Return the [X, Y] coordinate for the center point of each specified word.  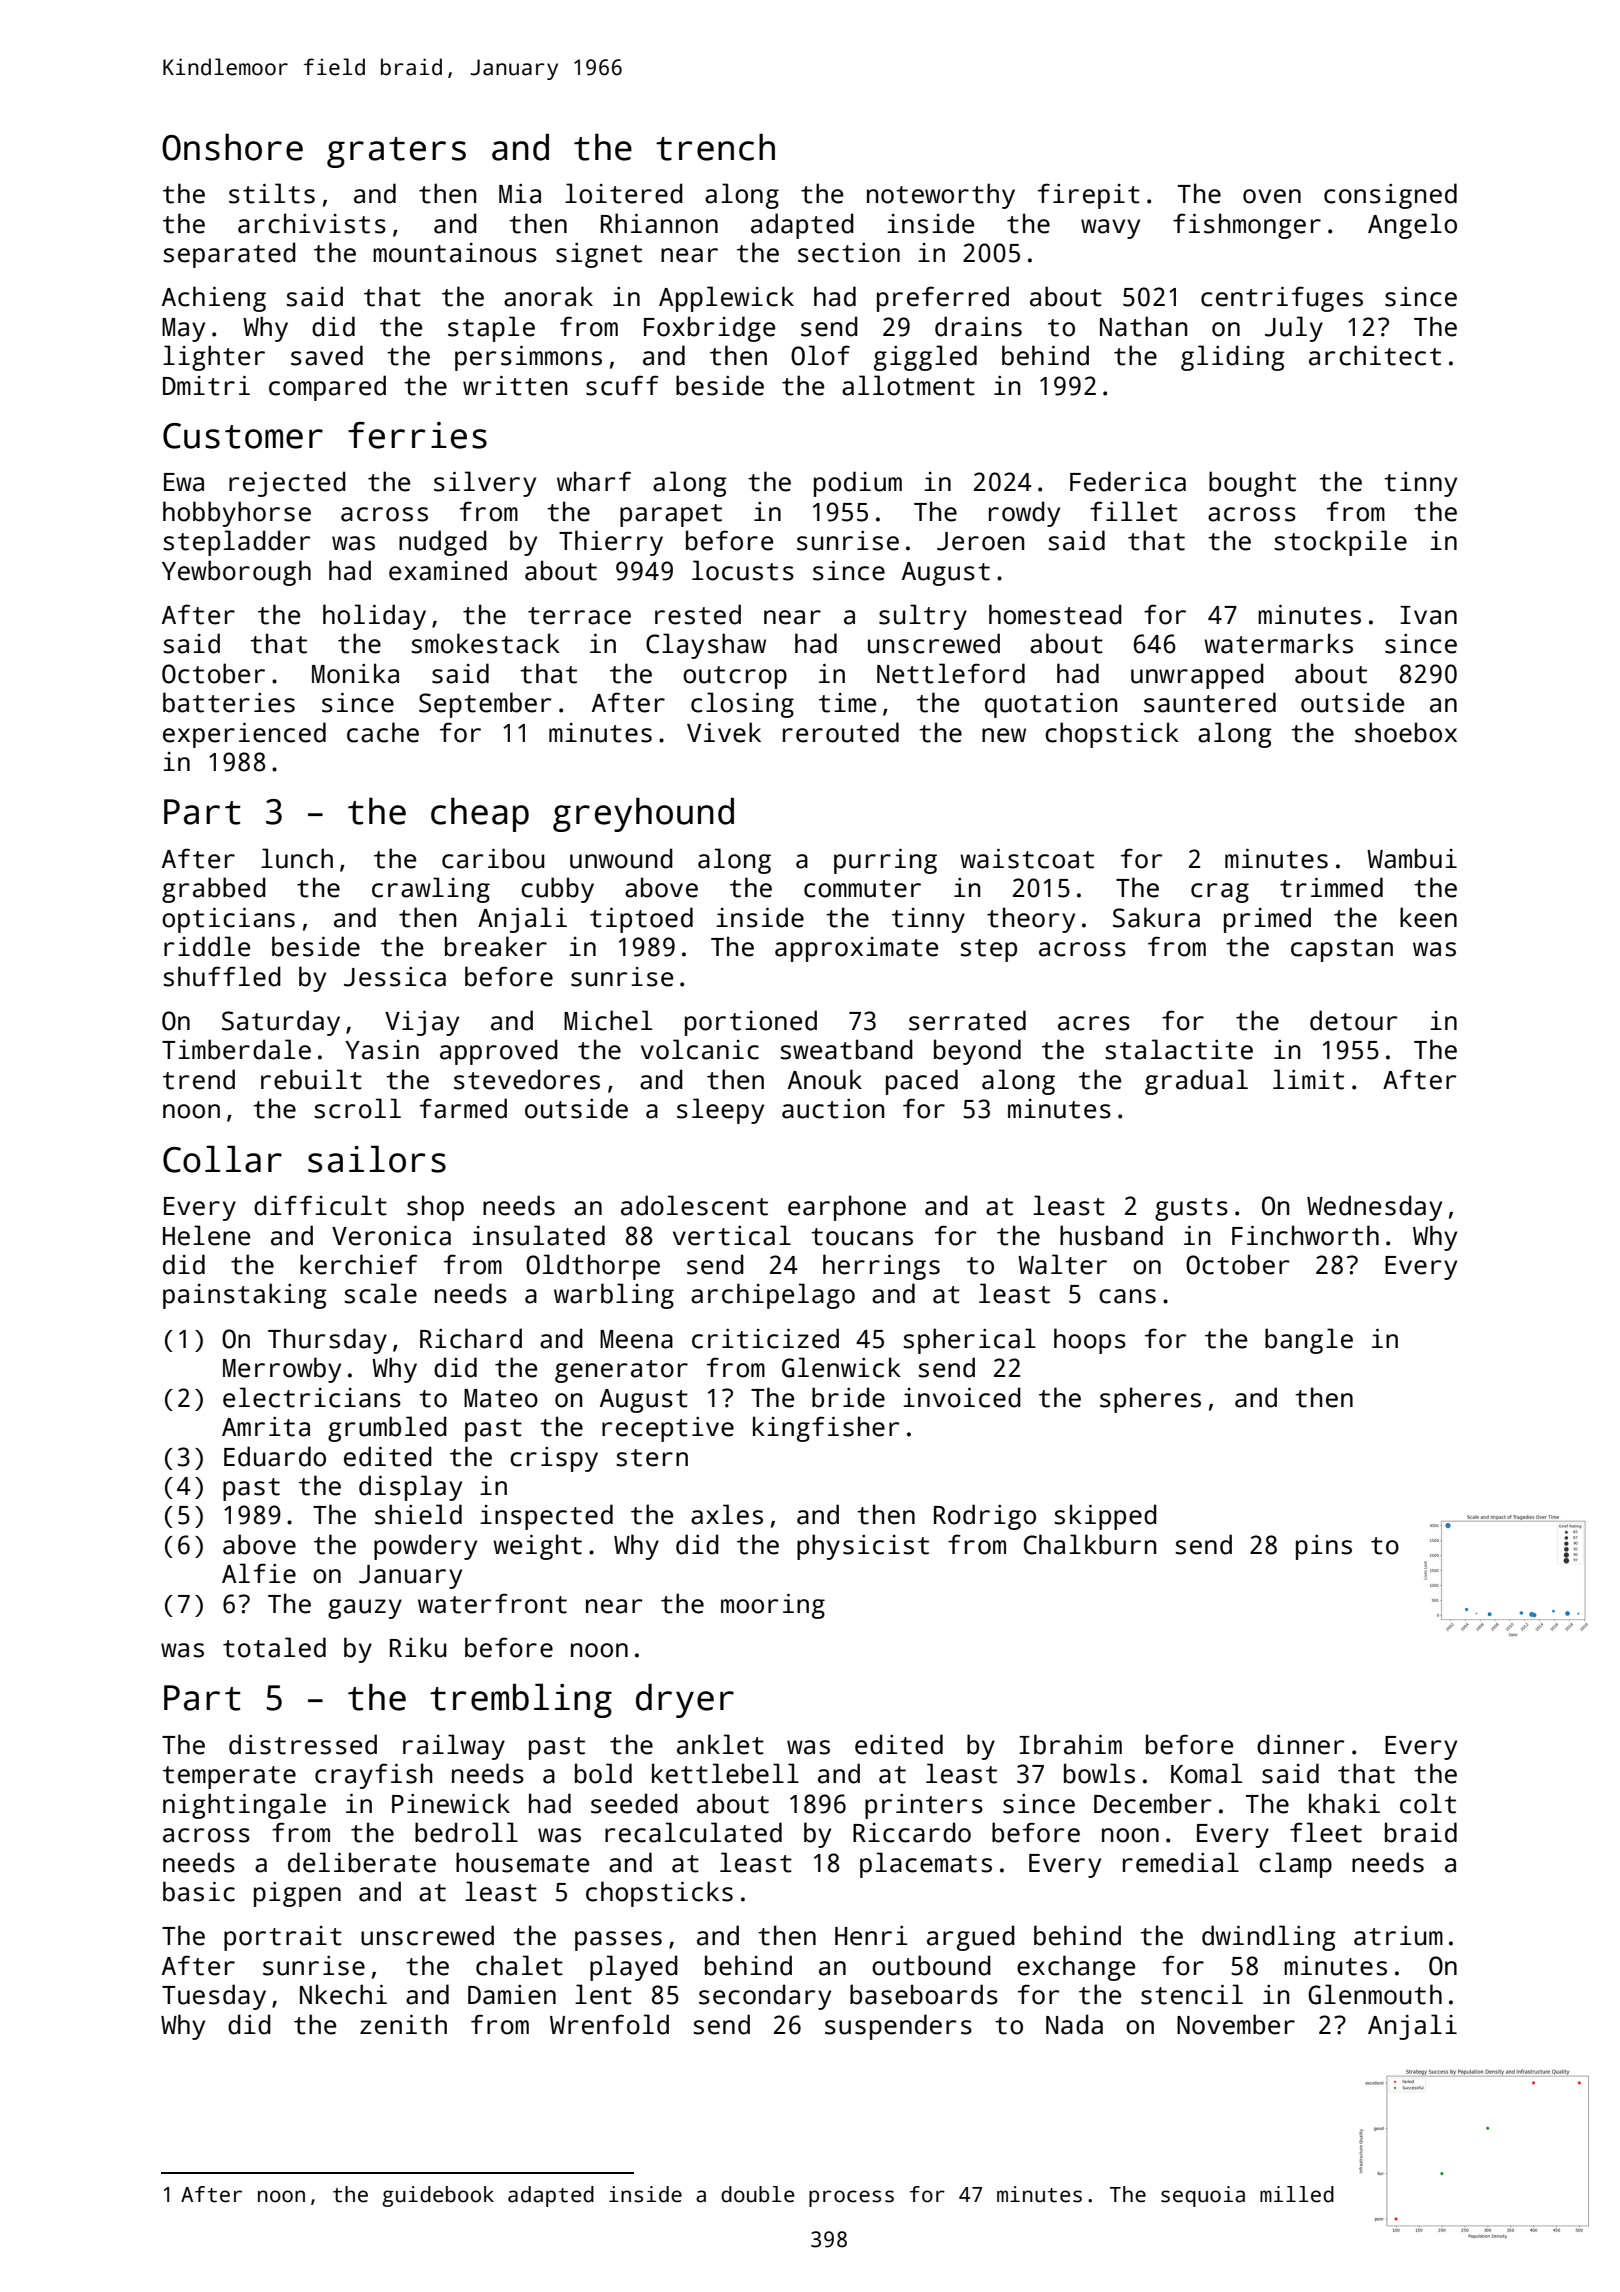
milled [1297, 2194]
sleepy [720, 1111]
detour [1353, 1020]
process [851, 2198]
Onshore [232, 147]
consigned [1390, 196]
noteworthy [941, 196]
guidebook [438, 2196]
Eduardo [275, 1456]
